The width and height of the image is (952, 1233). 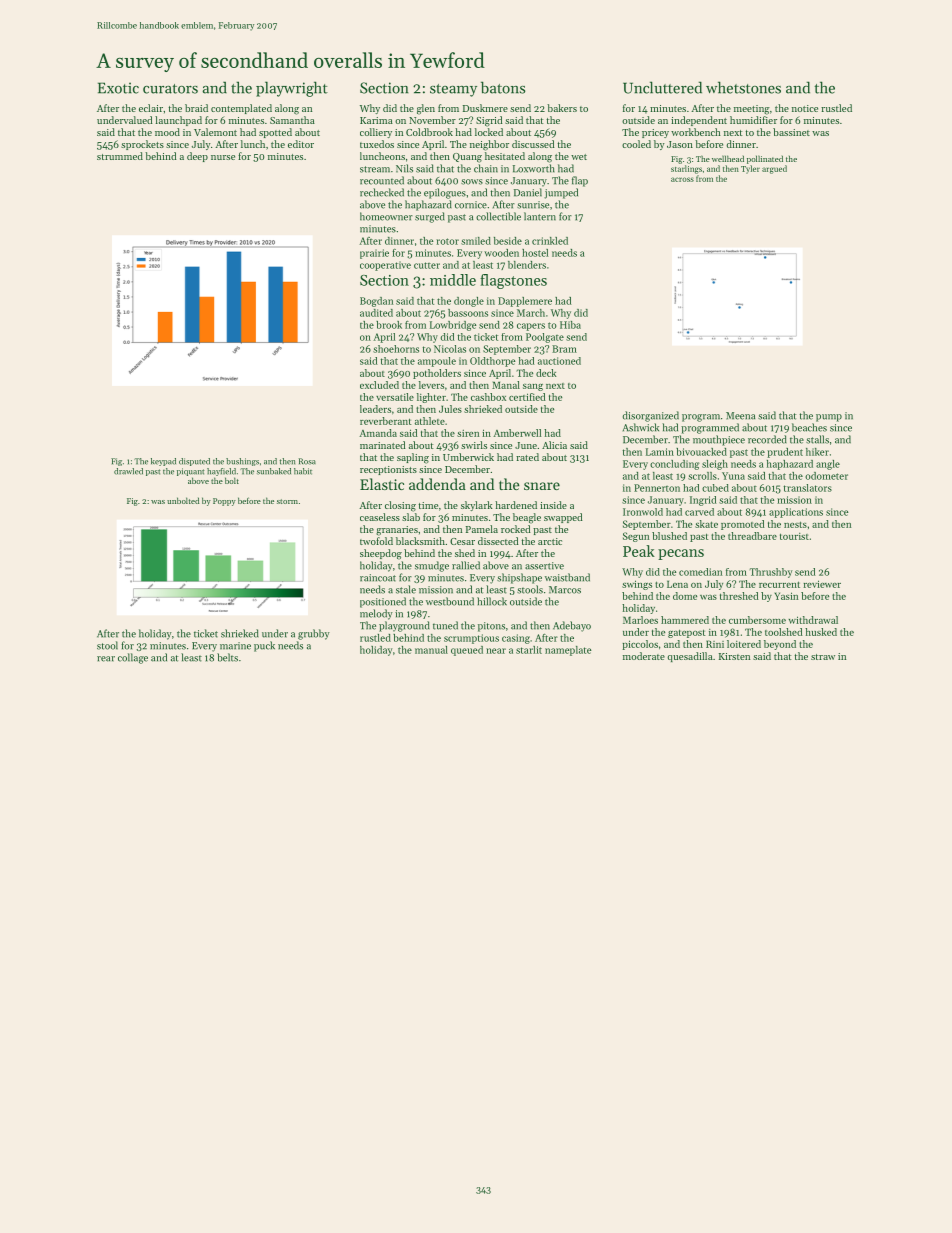 What do you see at coordinates (106, 659) in the image?
I see `rear` at bounding box center [106, 659].
